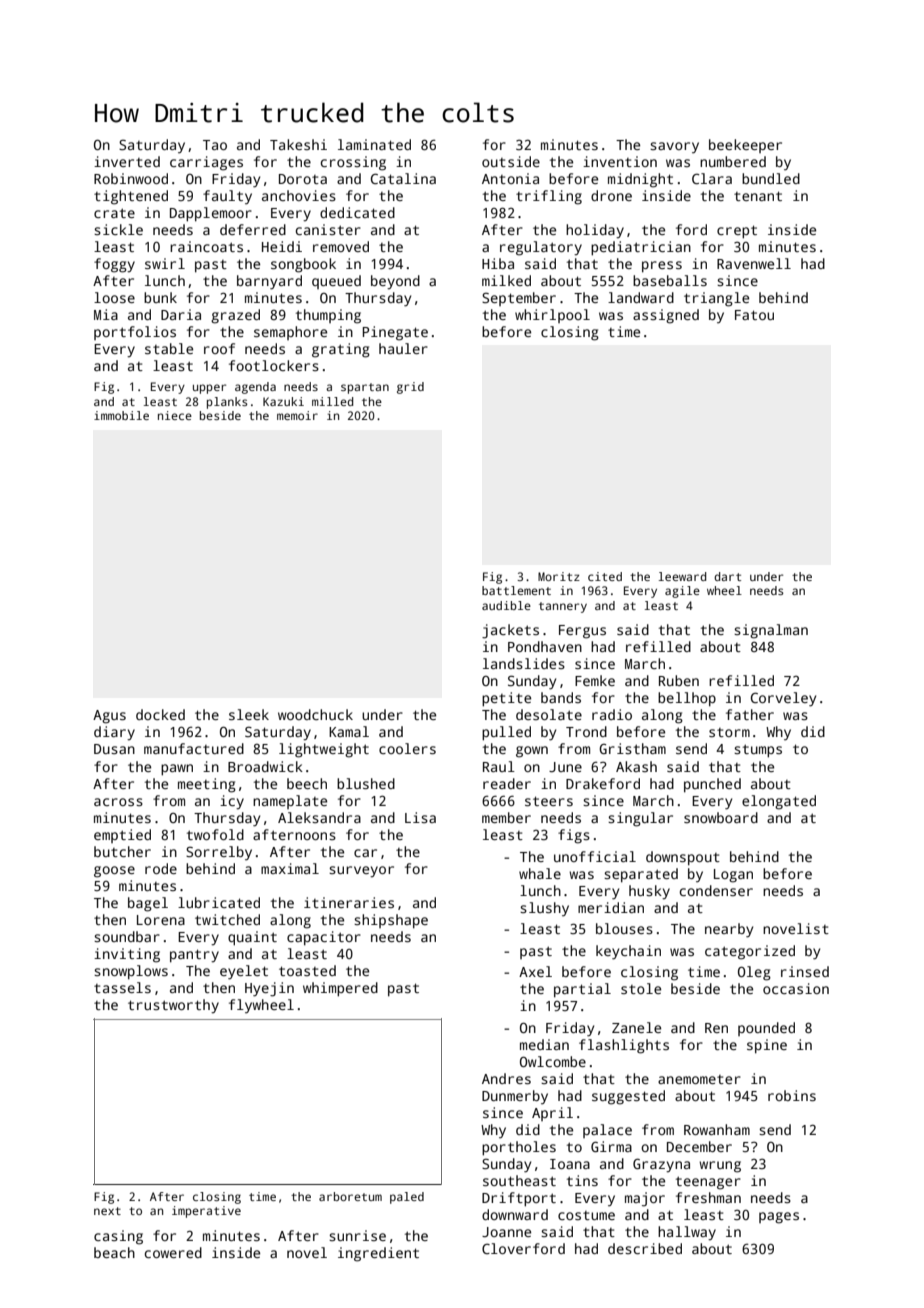 This page has height=1308, width=924. I want to click on inverted, so click(127, 161).
